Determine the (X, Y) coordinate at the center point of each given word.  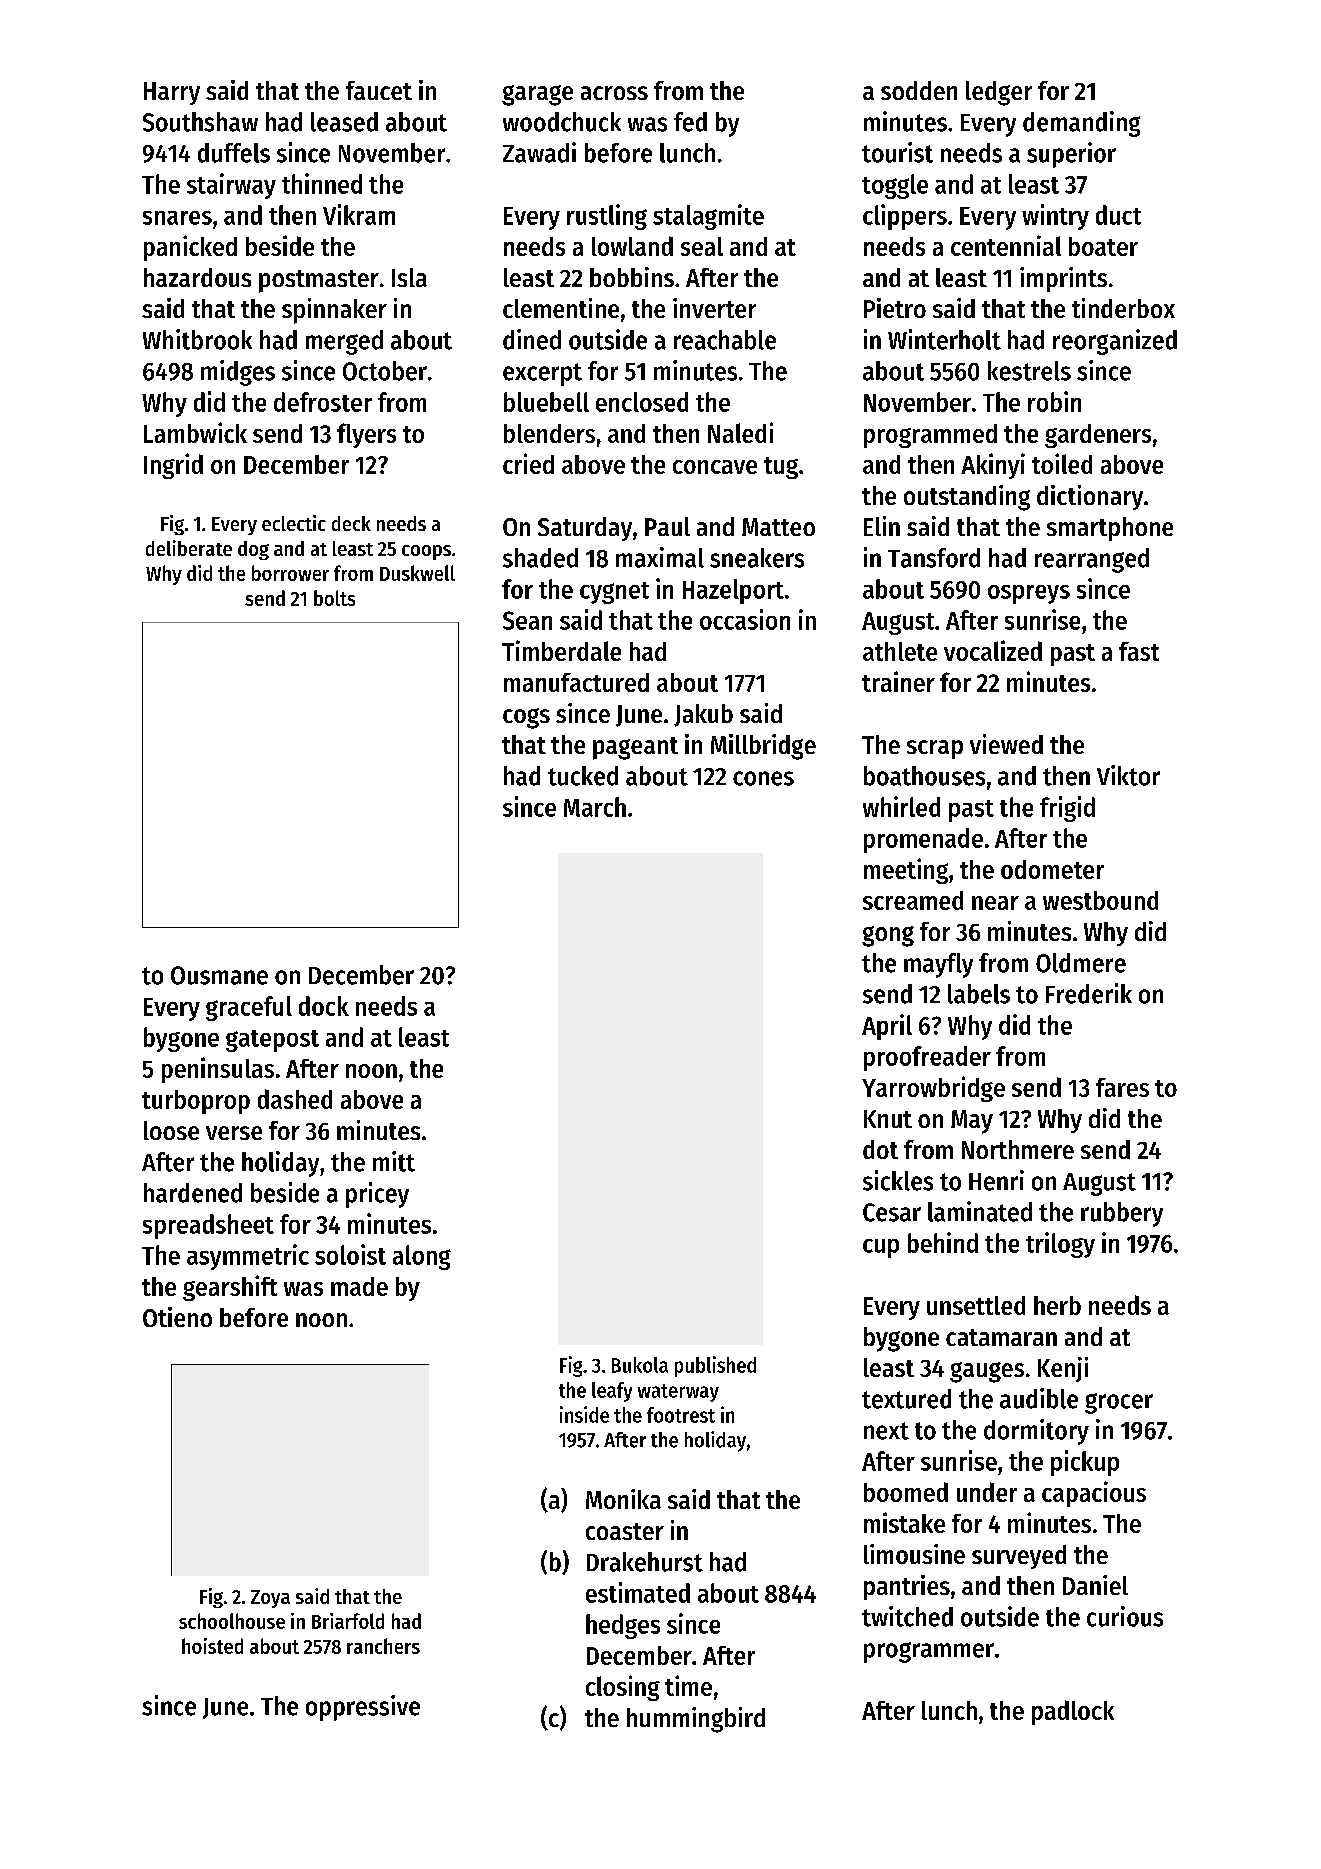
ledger (999, 93)
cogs (526, 718)
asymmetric (248, 1257)
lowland (632, 246)
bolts (334, 598)
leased (344, 122)
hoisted (212, 1646)
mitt (394, 1161)
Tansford (934, 558)
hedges (623, 1626)
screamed (913, 900)
